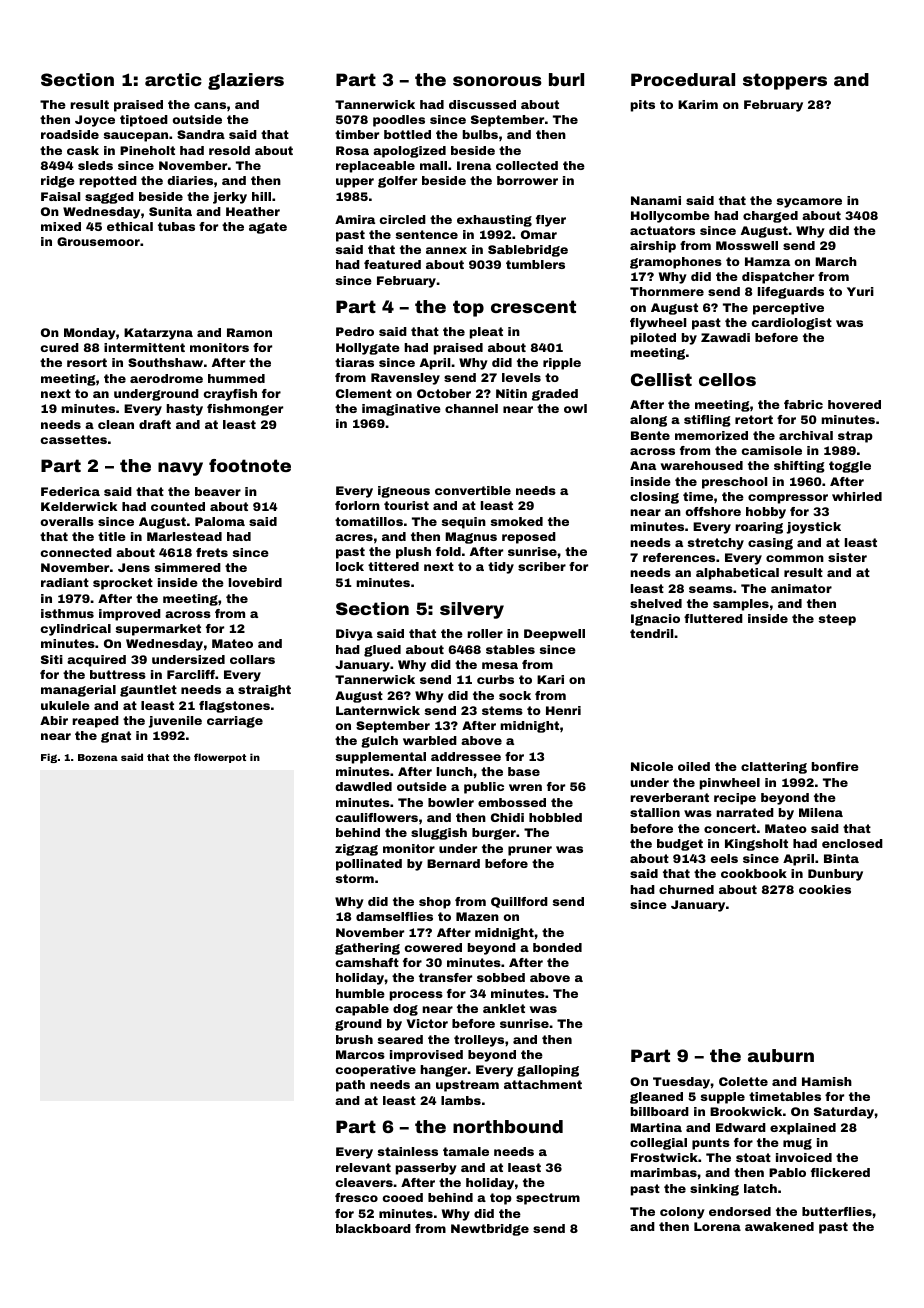  I want to click on fresco, so click(356, 1197).
